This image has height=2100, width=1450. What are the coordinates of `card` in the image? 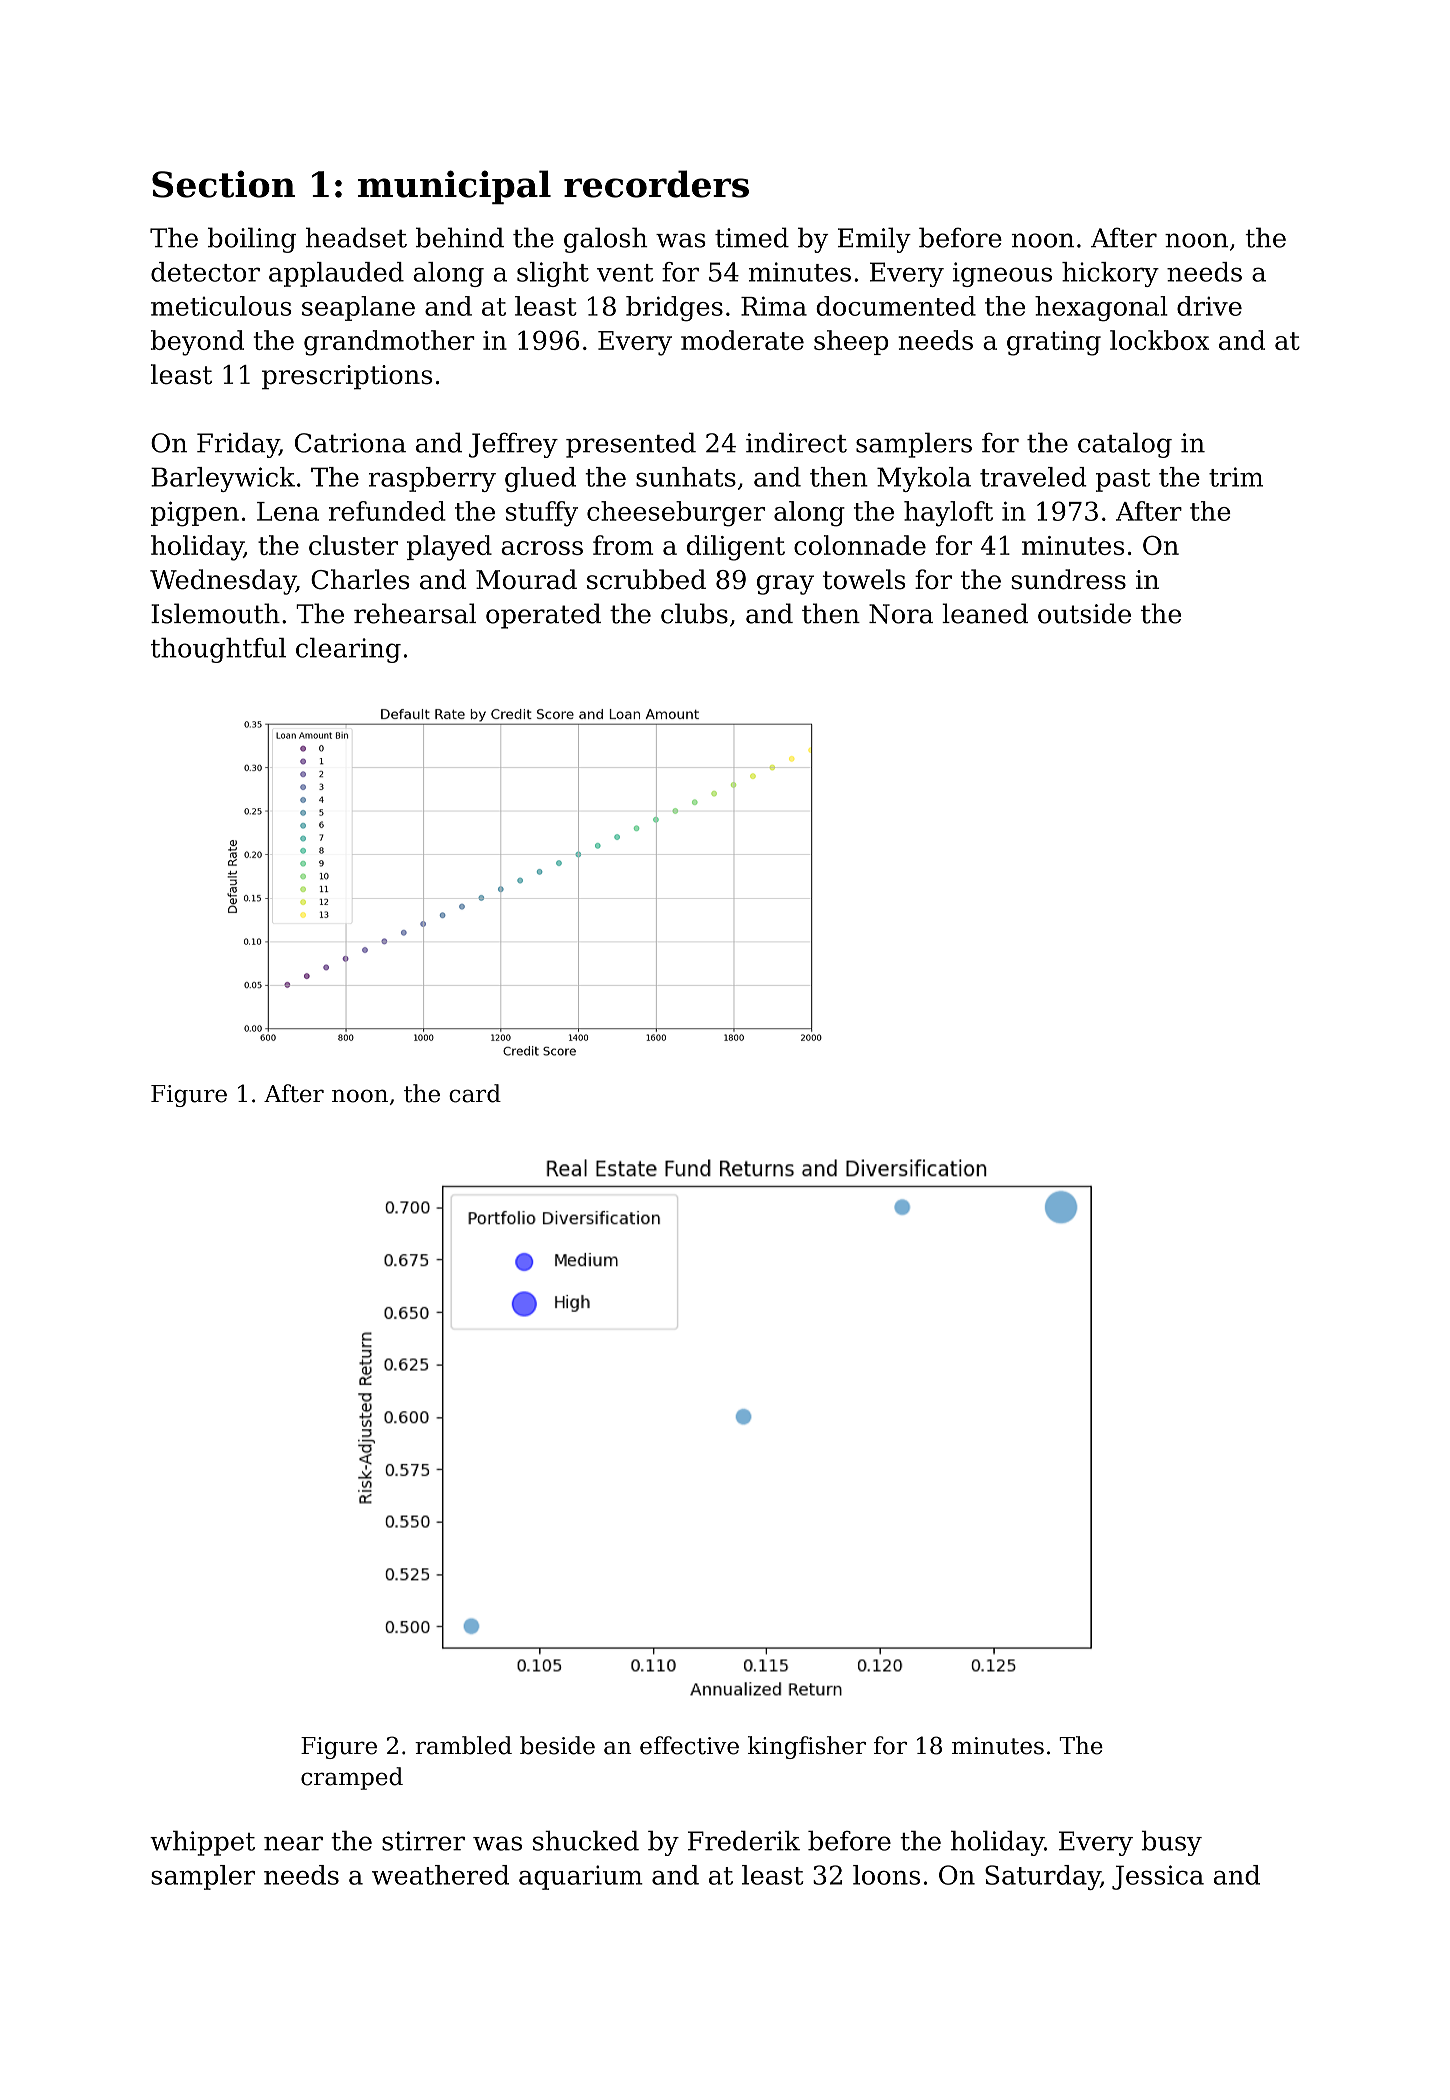 It's located at (475, 1093).
